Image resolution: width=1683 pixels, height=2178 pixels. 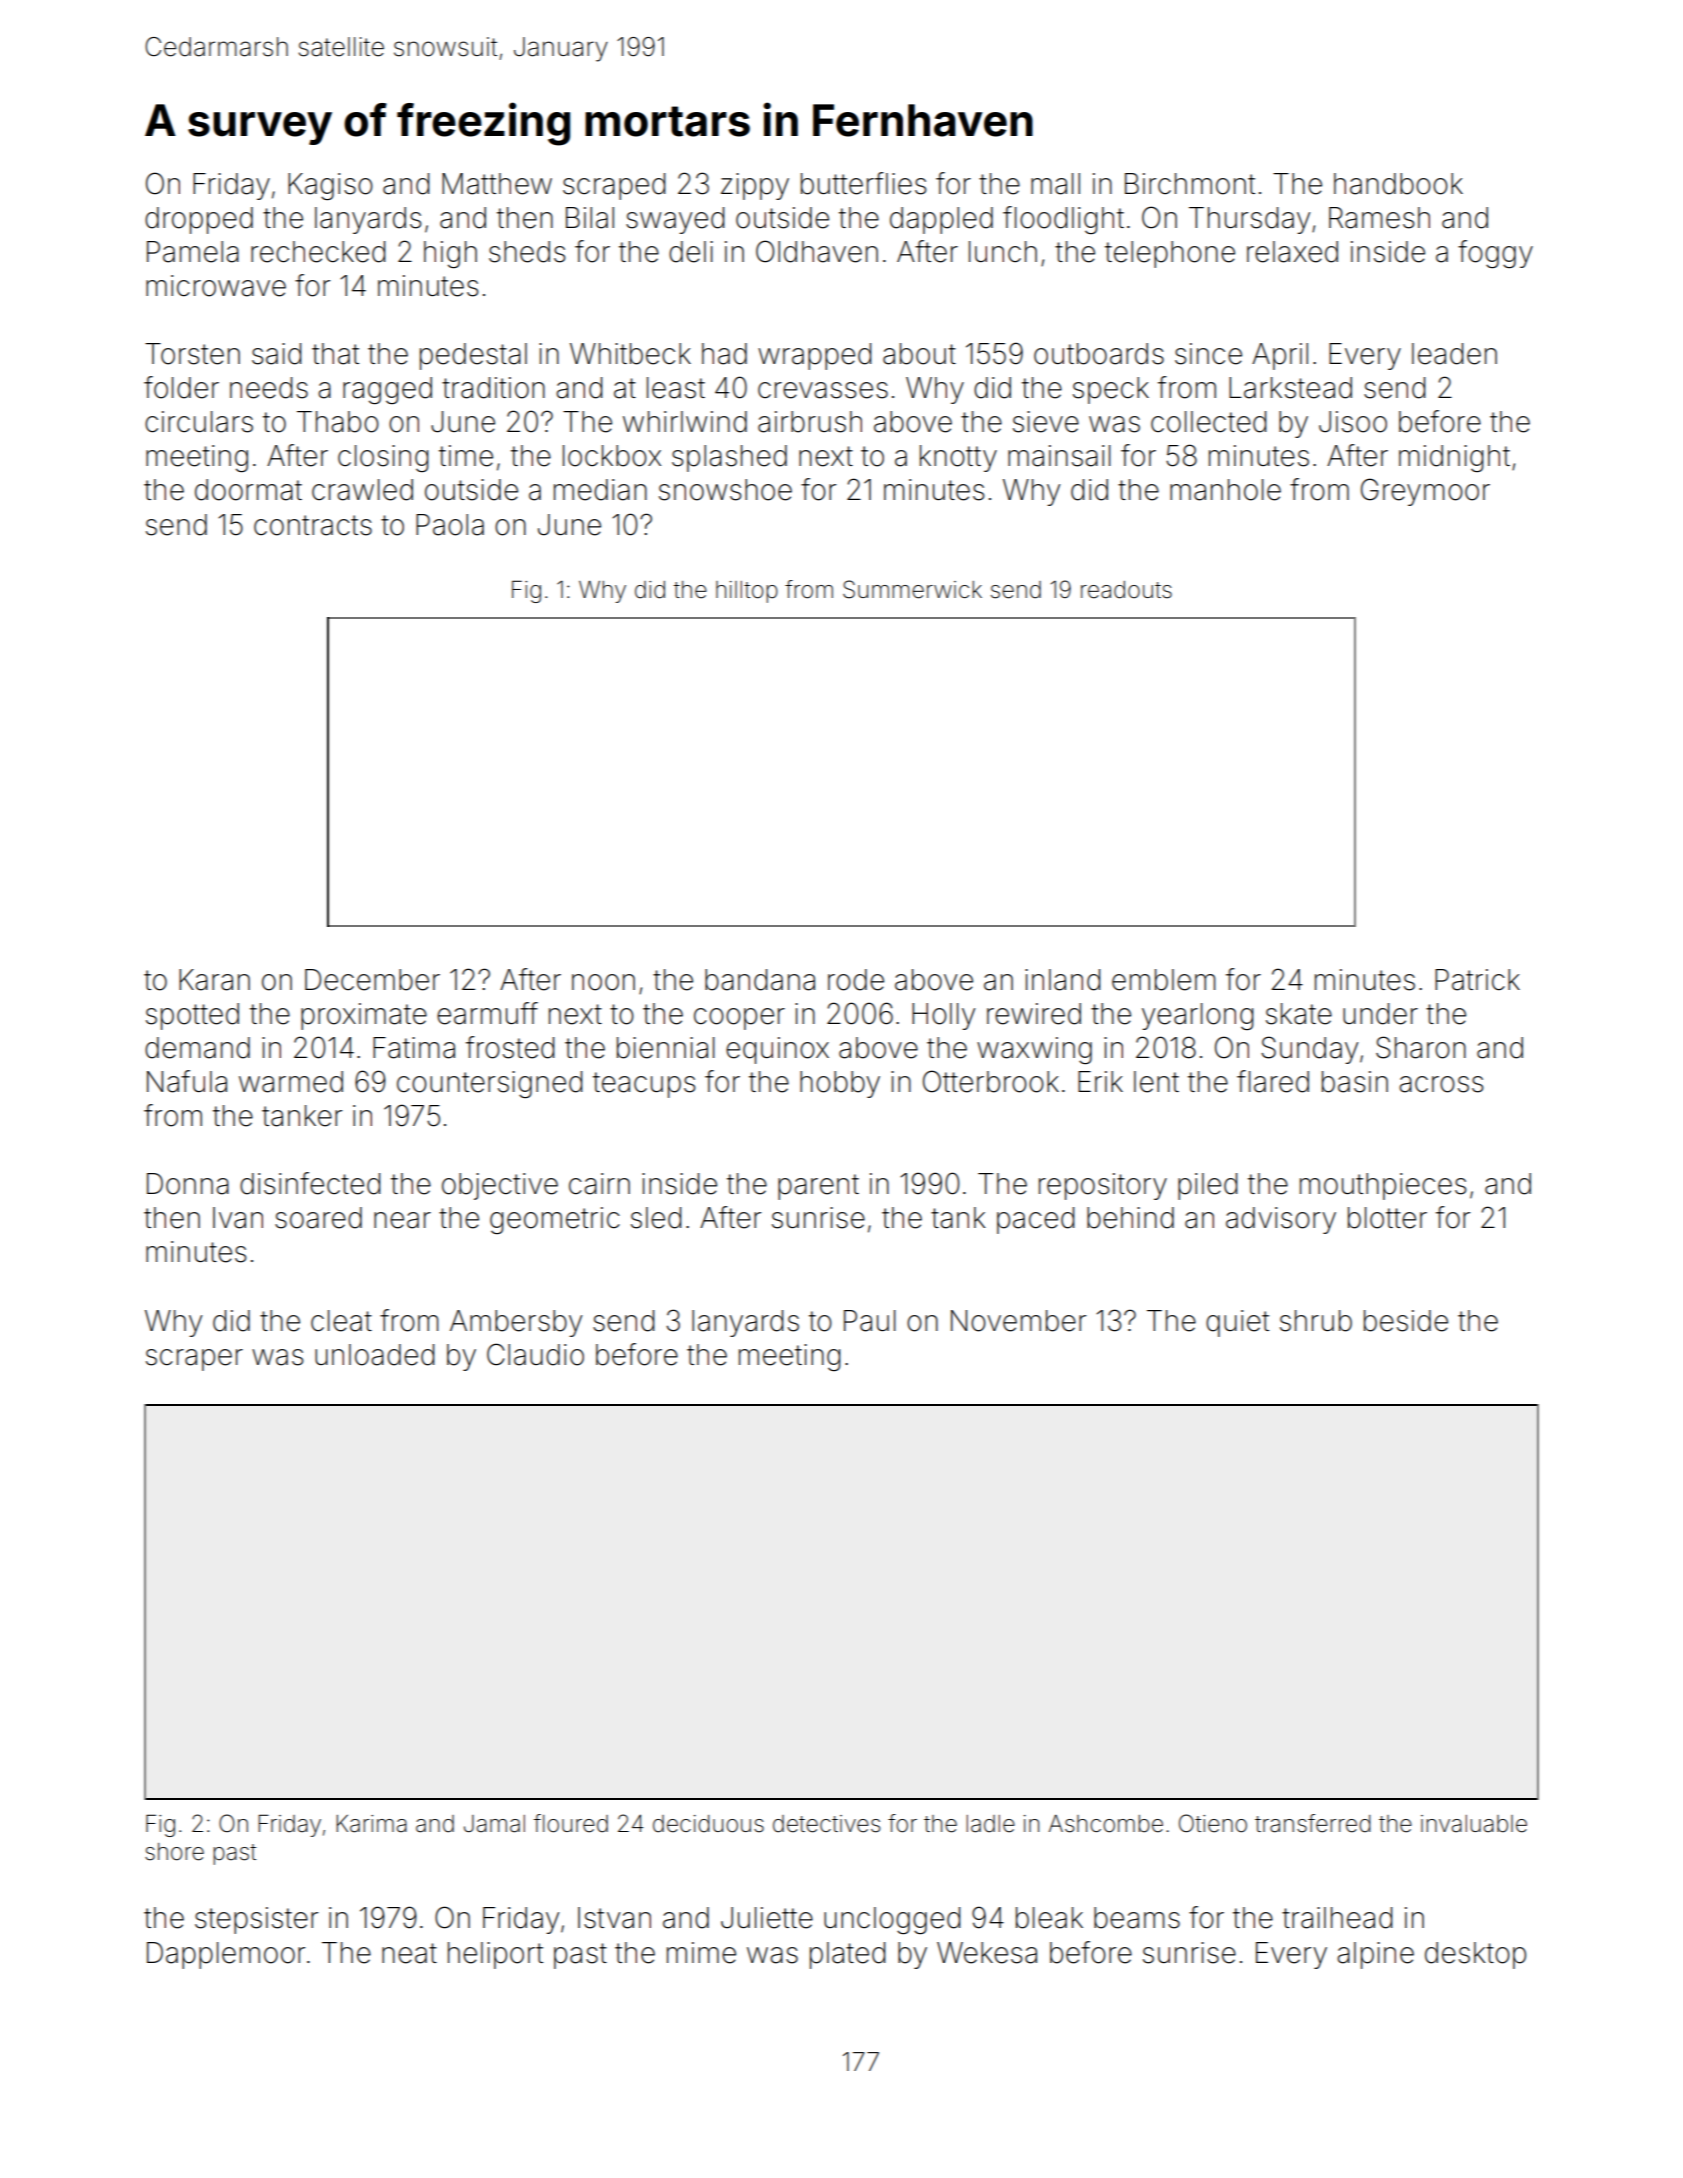 I want to click on unloaded, so click(x=374, y=1355).
